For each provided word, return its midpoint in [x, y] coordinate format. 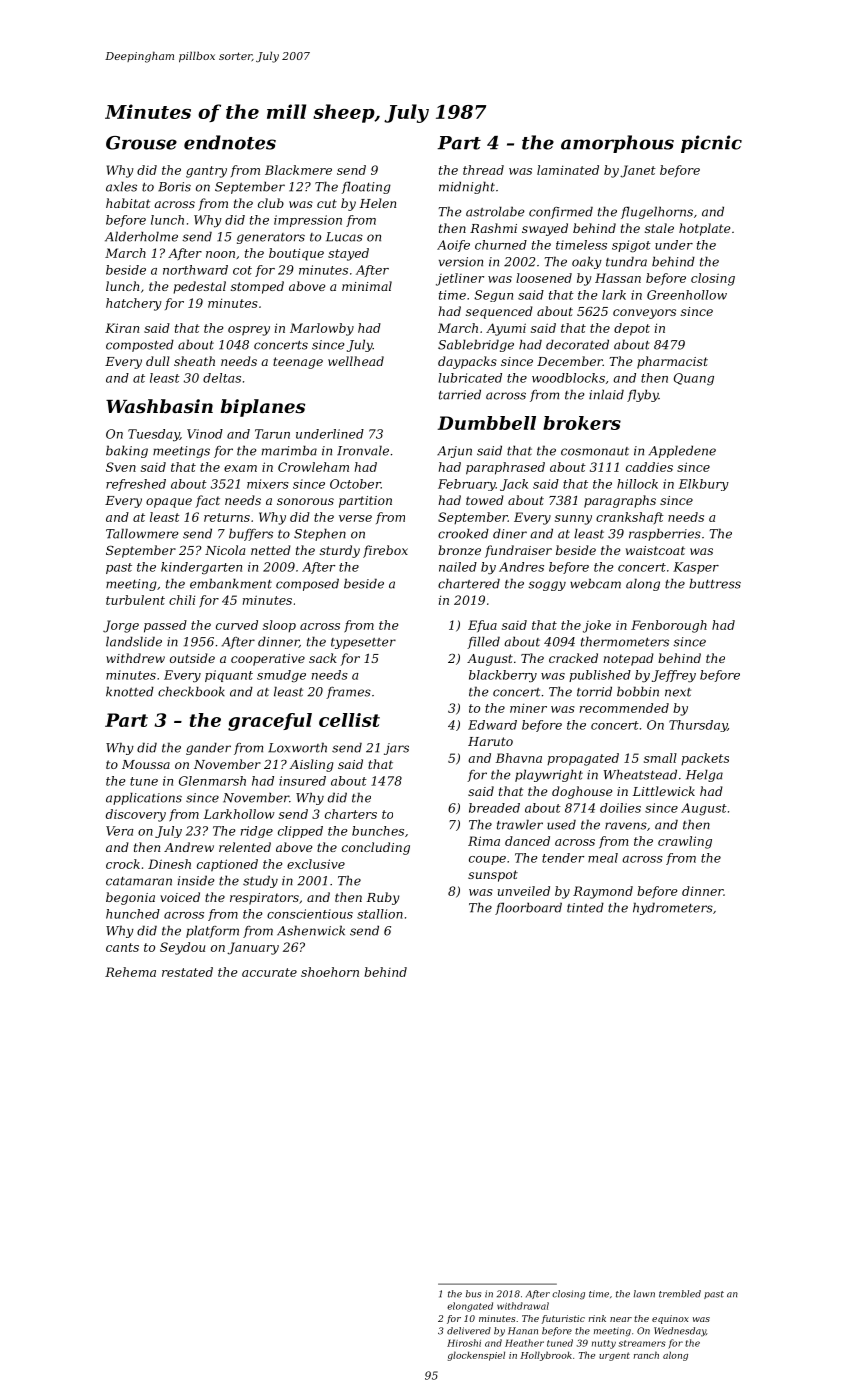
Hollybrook [546, 1356]
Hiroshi [464, 1343]
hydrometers [673, 908]
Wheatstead [640, 774]
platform [212, 931]
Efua [482, 626]
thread [483, 170]
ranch [646, 1355]
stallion [380, 914]
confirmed [561, 212]
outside [192, 658]
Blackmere [298, 170]
